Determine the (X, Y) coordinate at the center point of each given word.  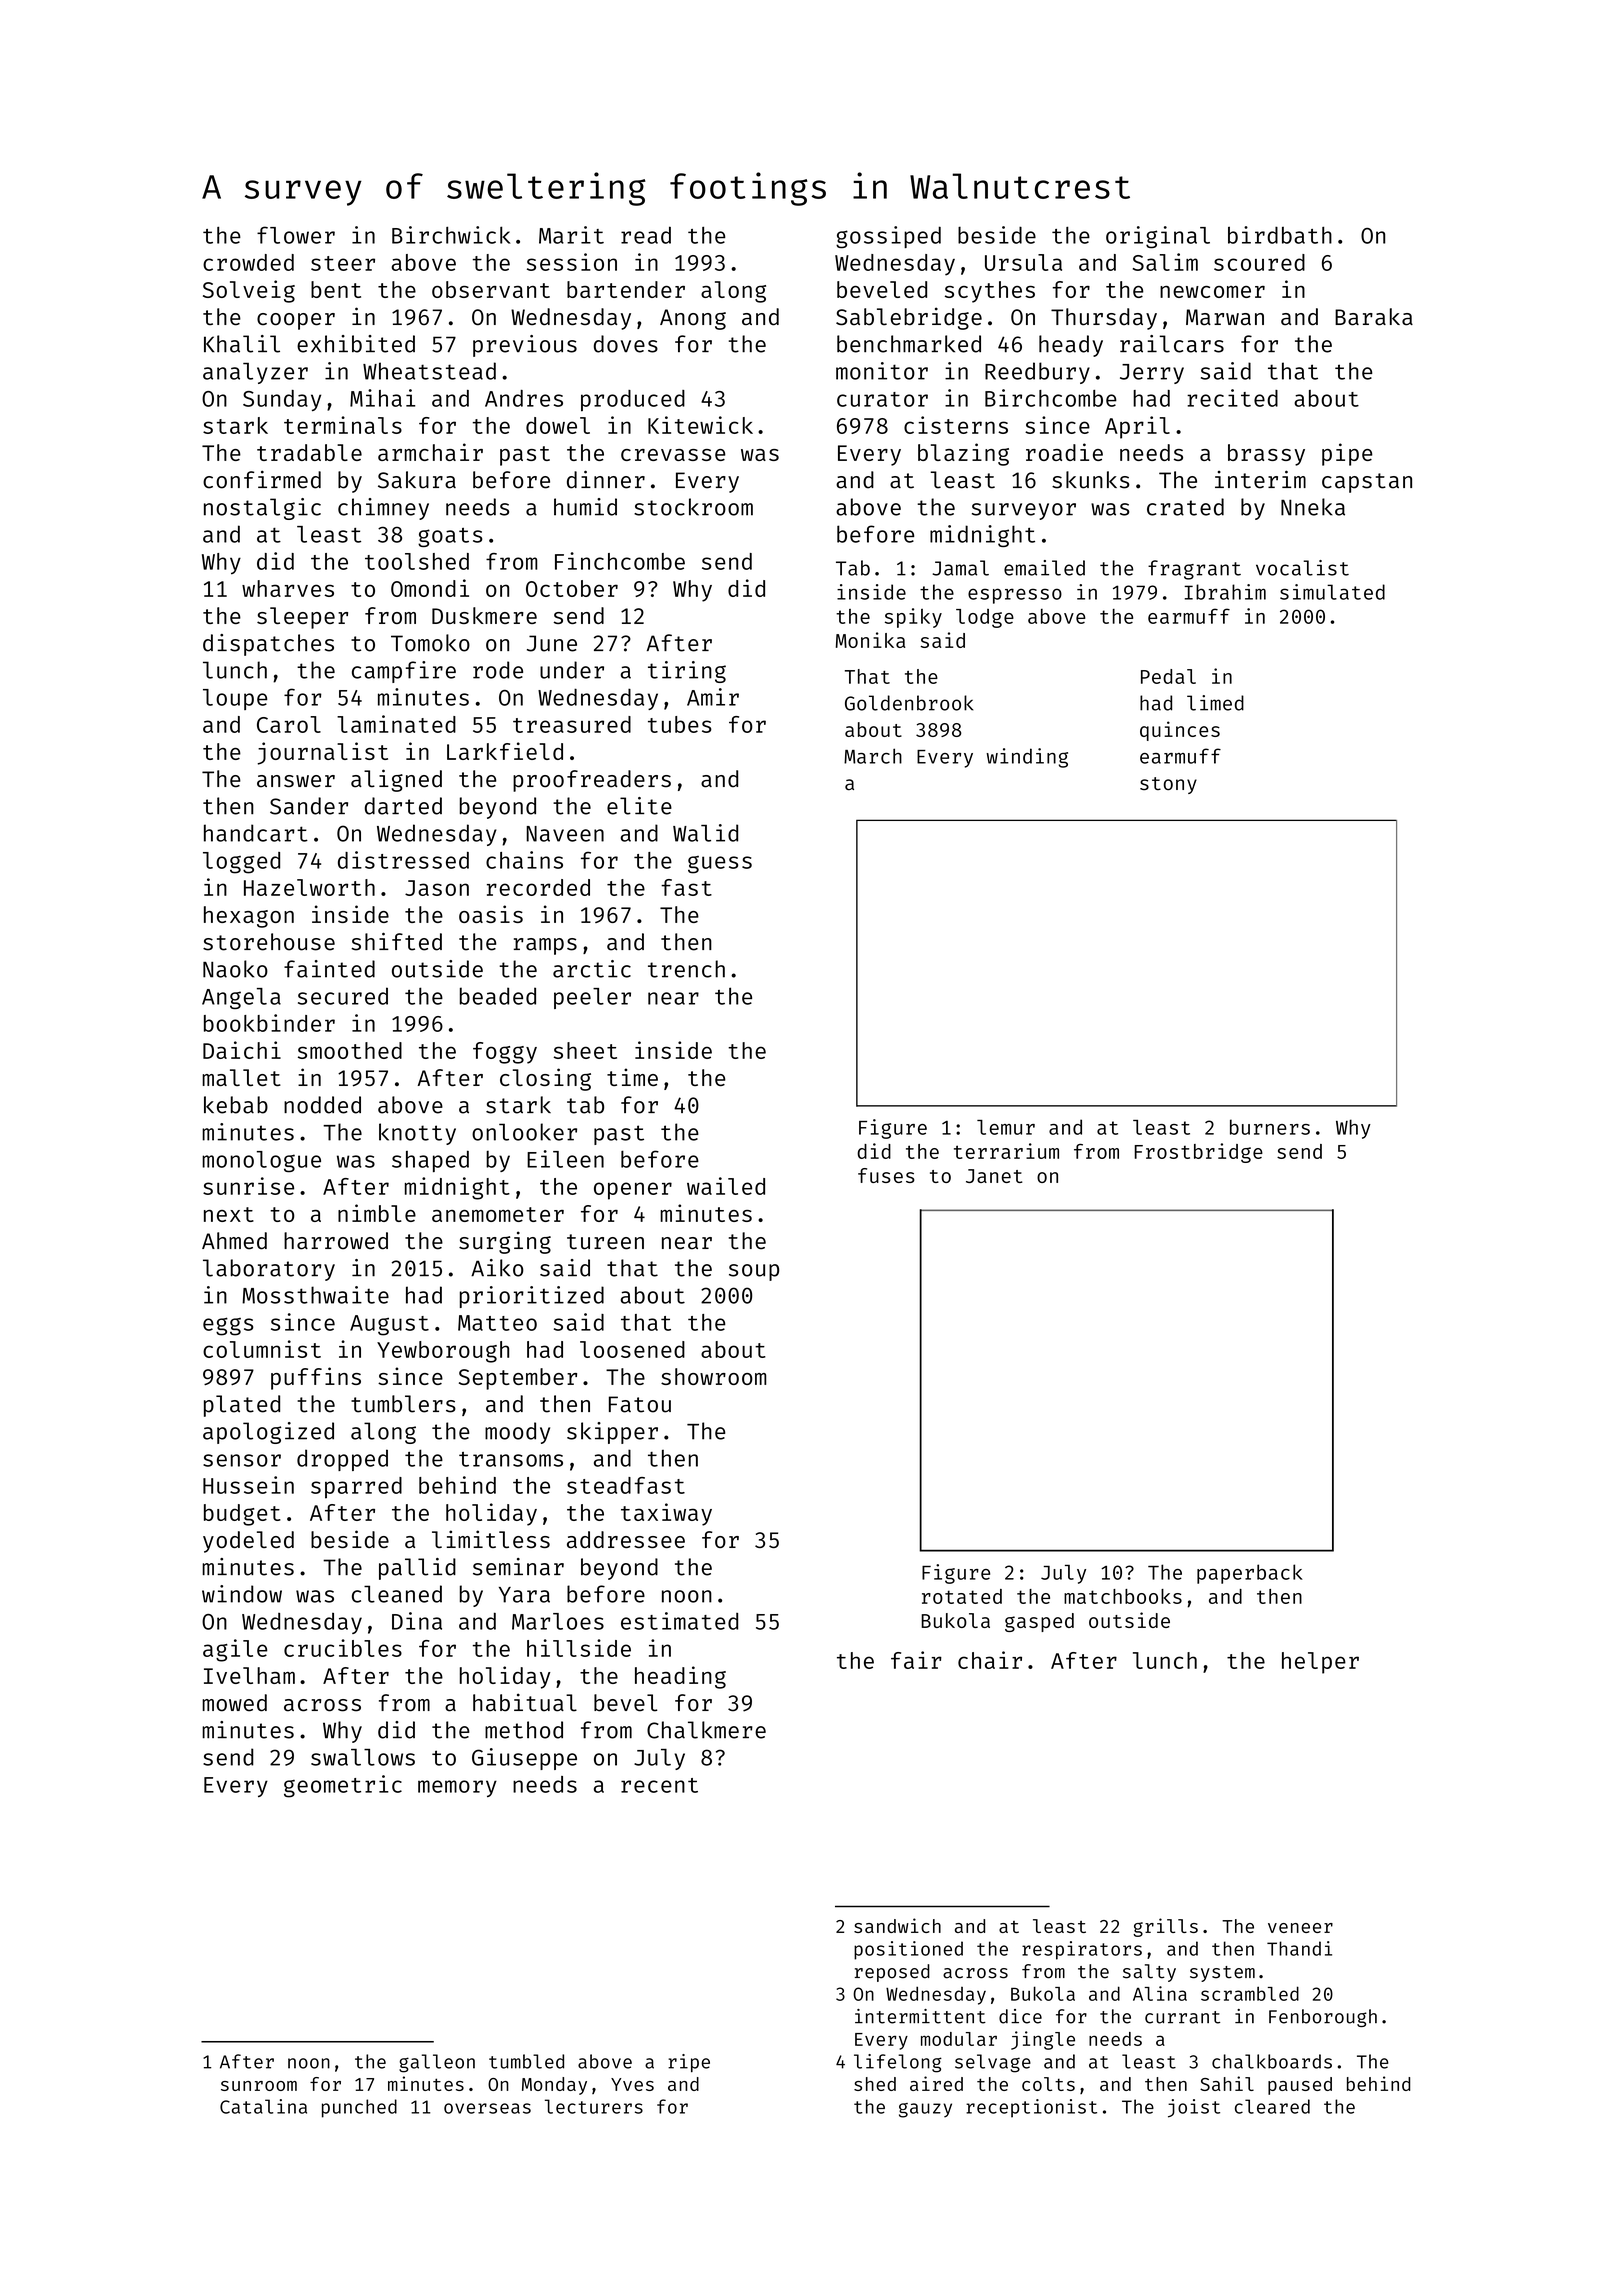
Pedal (1168, 676)
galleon (437, 2063)
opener (633, 1191)
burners (1270, 1127)
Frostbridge (1199, 1153)
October (572, 588)
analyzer (255, 373)
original (1158, 237)
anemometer (498, 1214)
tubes (680, 724)
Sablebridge (909, 318)
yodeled (248, 1542)
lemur (1006, 1127)
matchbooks (1123, 1596)
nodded (322, 1105)
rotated (962, 1596)
